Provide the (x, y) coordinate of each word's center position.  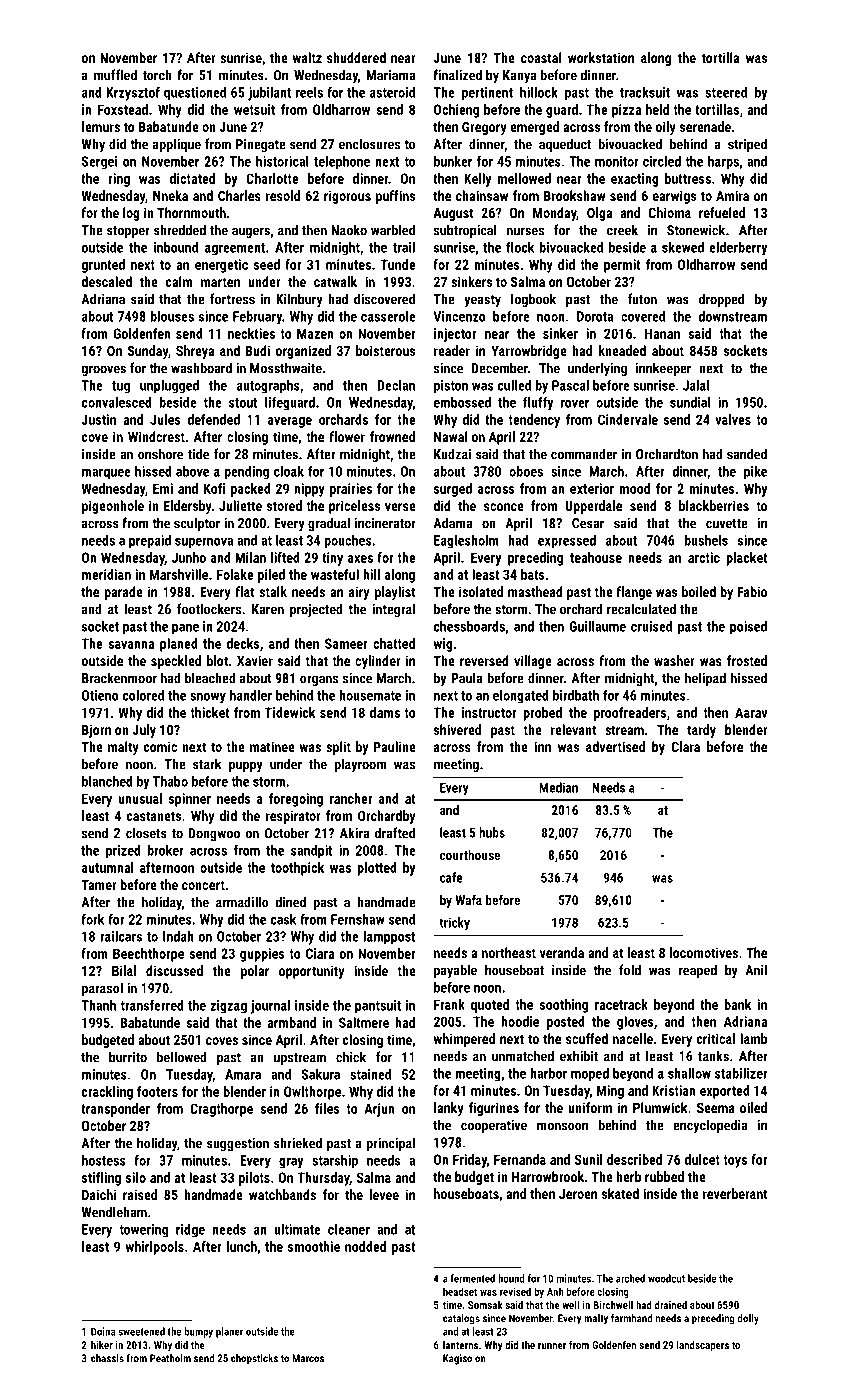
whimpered (464, 1040)
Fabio (752, 591)
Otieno (100, 695)
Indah (178, 936)
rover (575, 404)
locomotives (704, 952)
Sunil (589, 1159)
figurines (494, 1109)
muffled (115, 75)
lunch (242, 1246)
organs (319, 680)
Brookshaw (575, 195)
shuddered (356, 57)
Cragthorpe (221, 1110)
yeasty (482, 301)
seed (267, 264)
